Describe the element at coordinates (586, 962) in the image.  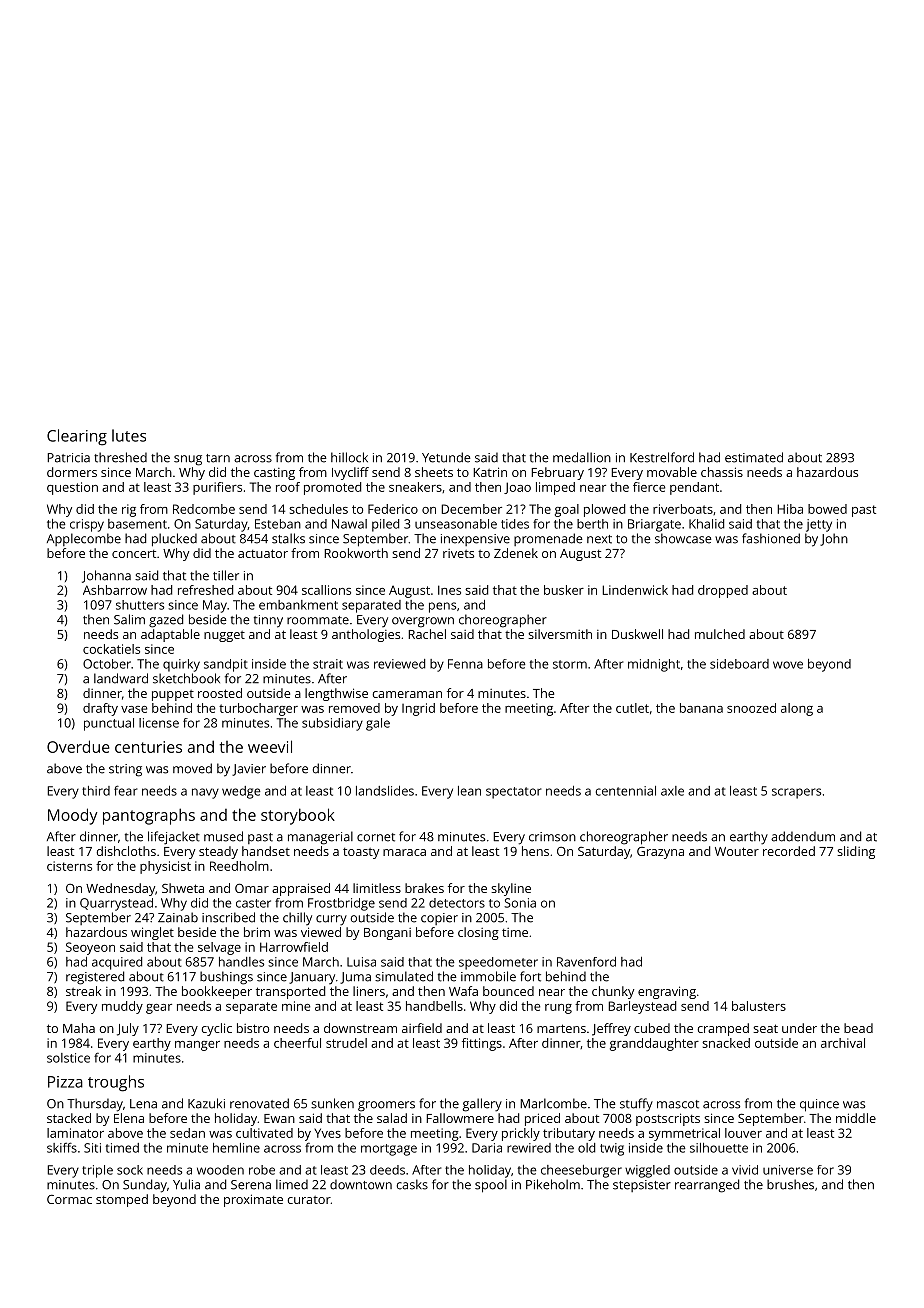
I see `Ravenford` at that location.
